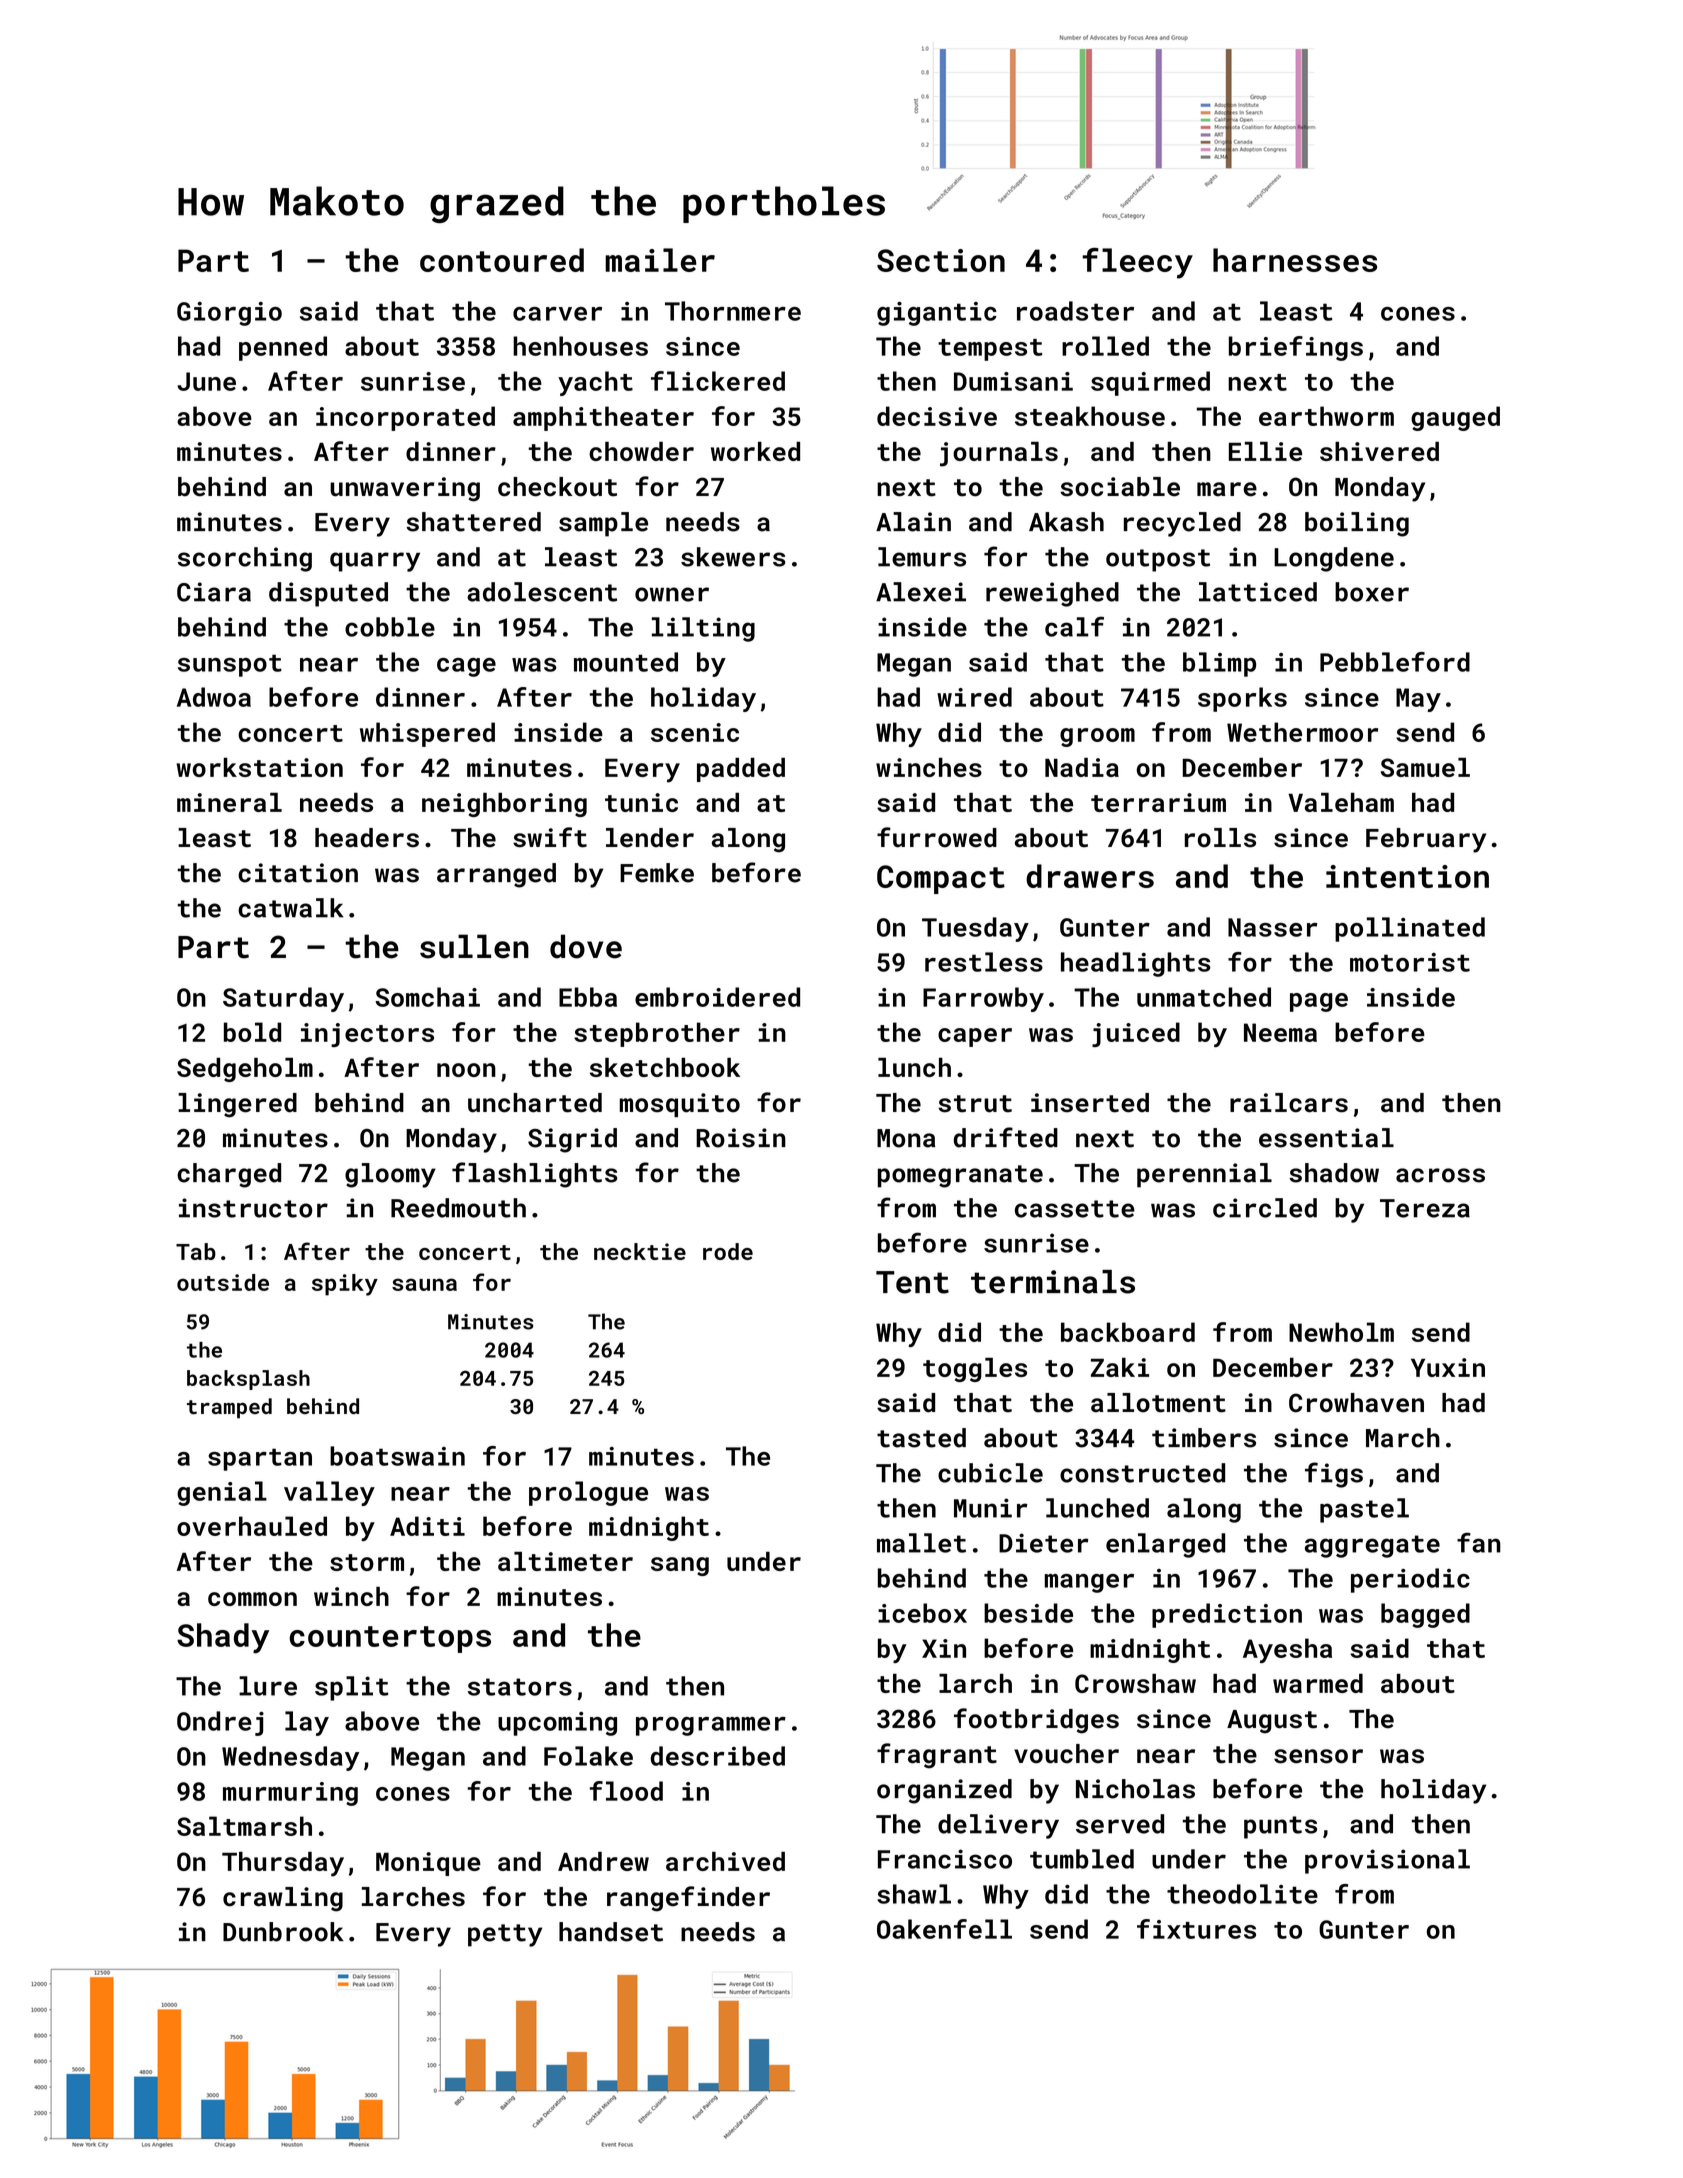  What do you see at coordinates (1334, 1173) in the page?
I see `shadow` at bounding box center [1334, 1173].
